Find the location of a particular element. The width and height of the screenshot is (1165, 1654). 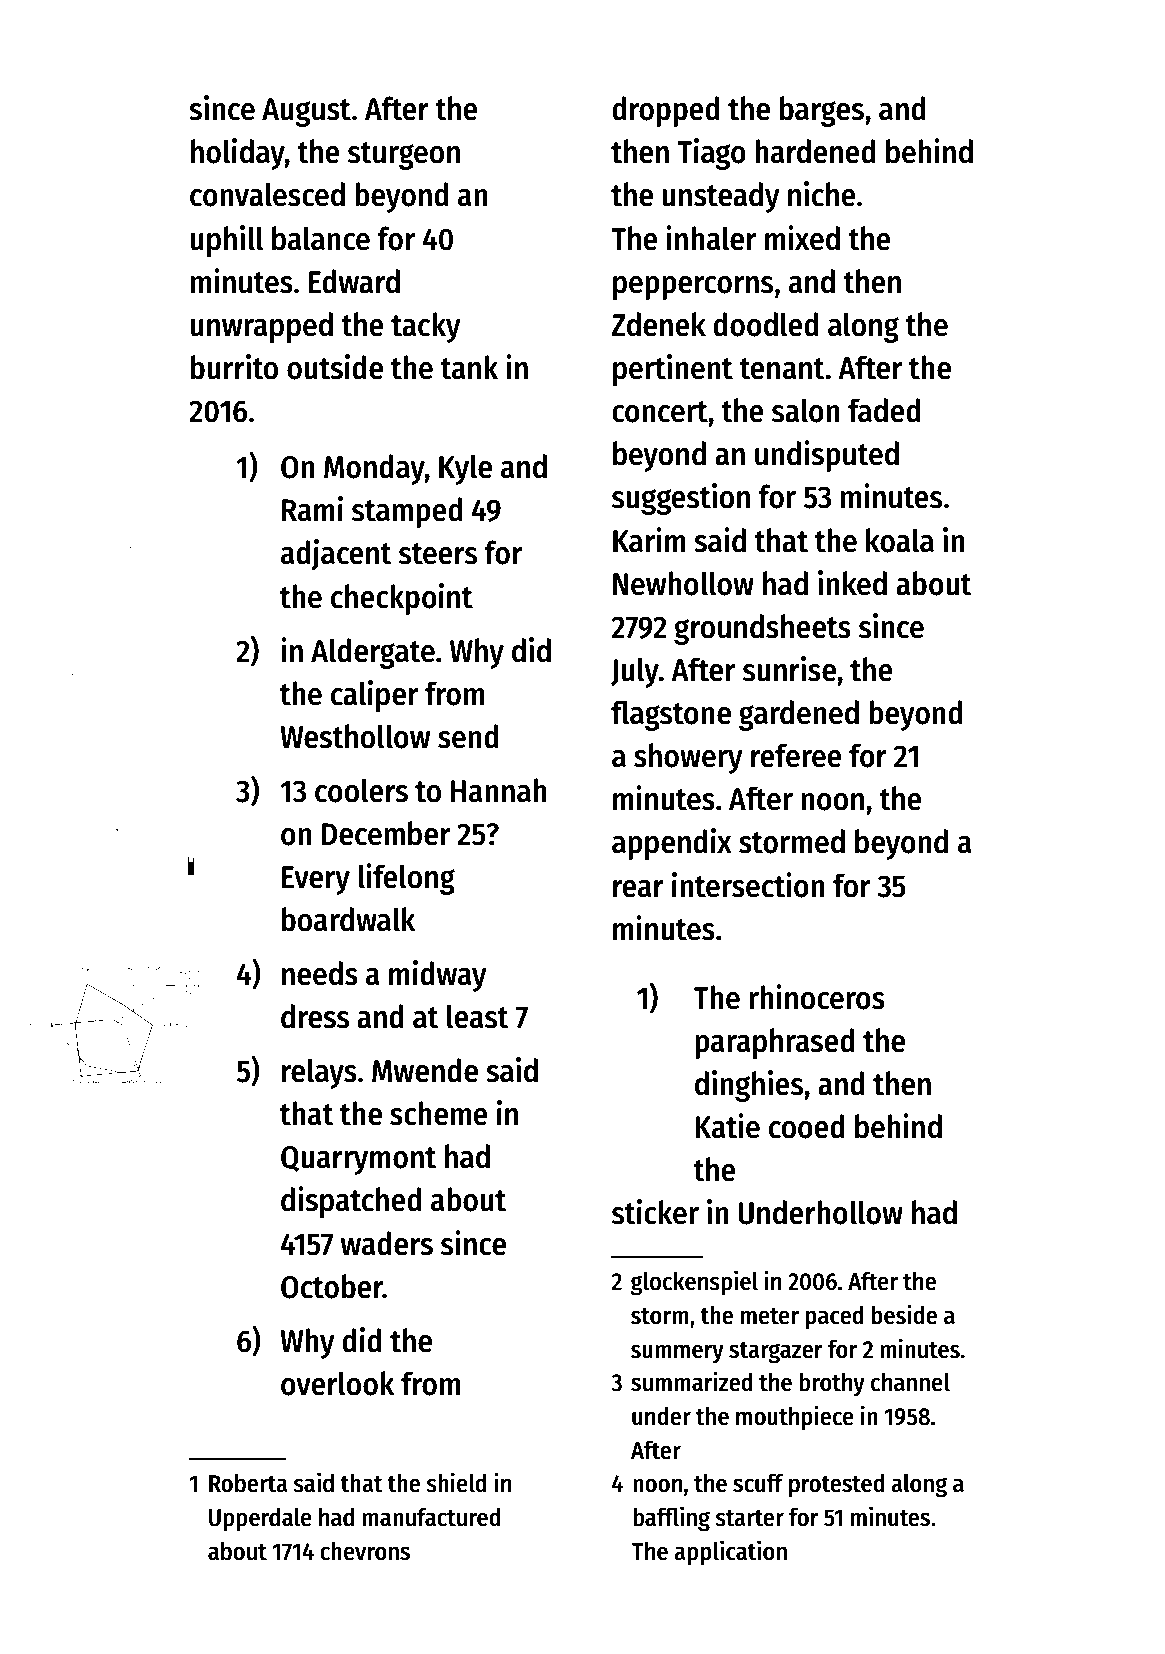

holiday is located at coordinates (238, 154).
